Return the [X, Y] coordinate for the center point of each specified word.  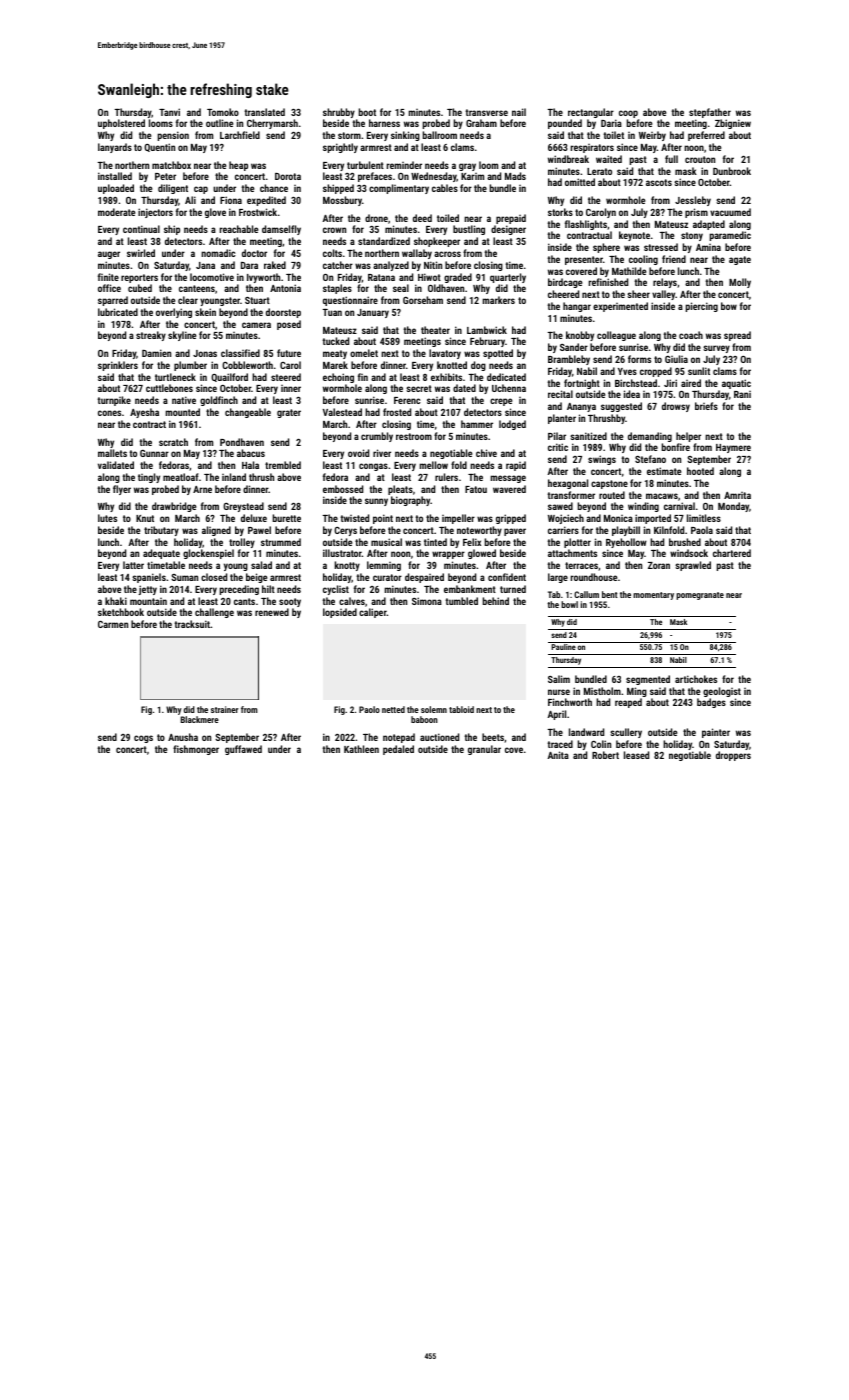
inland [234, 477]
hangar [577, 307]
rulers [446, 477]
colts [332, 253]
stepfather [710, 113]
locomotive [212, 277]
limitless [704, 518]
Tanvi [169, 112]
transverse [486, 112]
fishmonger [196, 750]
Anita [558, 755]
